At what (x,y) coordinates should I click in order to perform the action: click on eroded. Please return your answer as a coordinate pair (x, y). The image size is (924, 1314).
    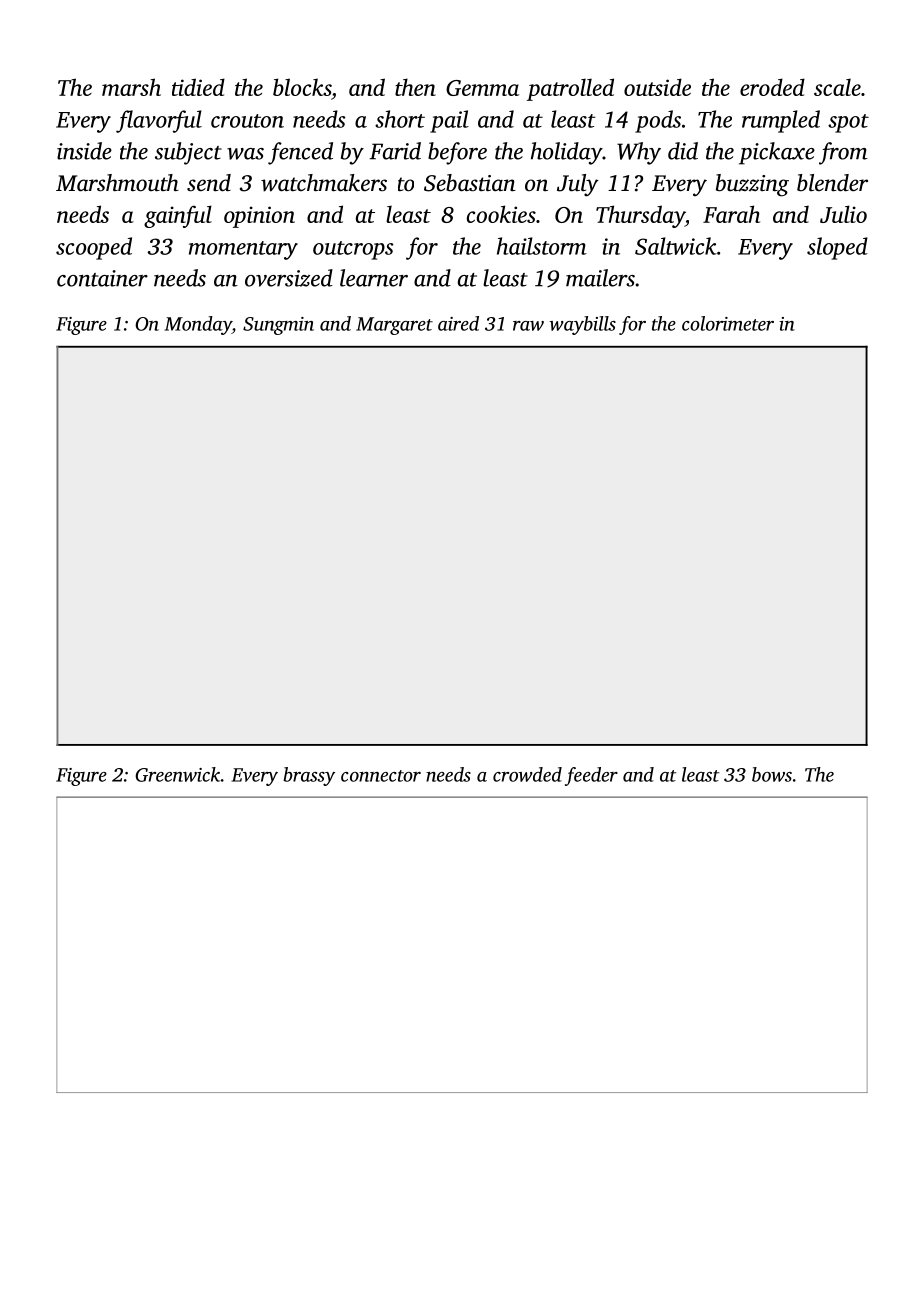
    Looking at the image, I should click on (772, 87).
